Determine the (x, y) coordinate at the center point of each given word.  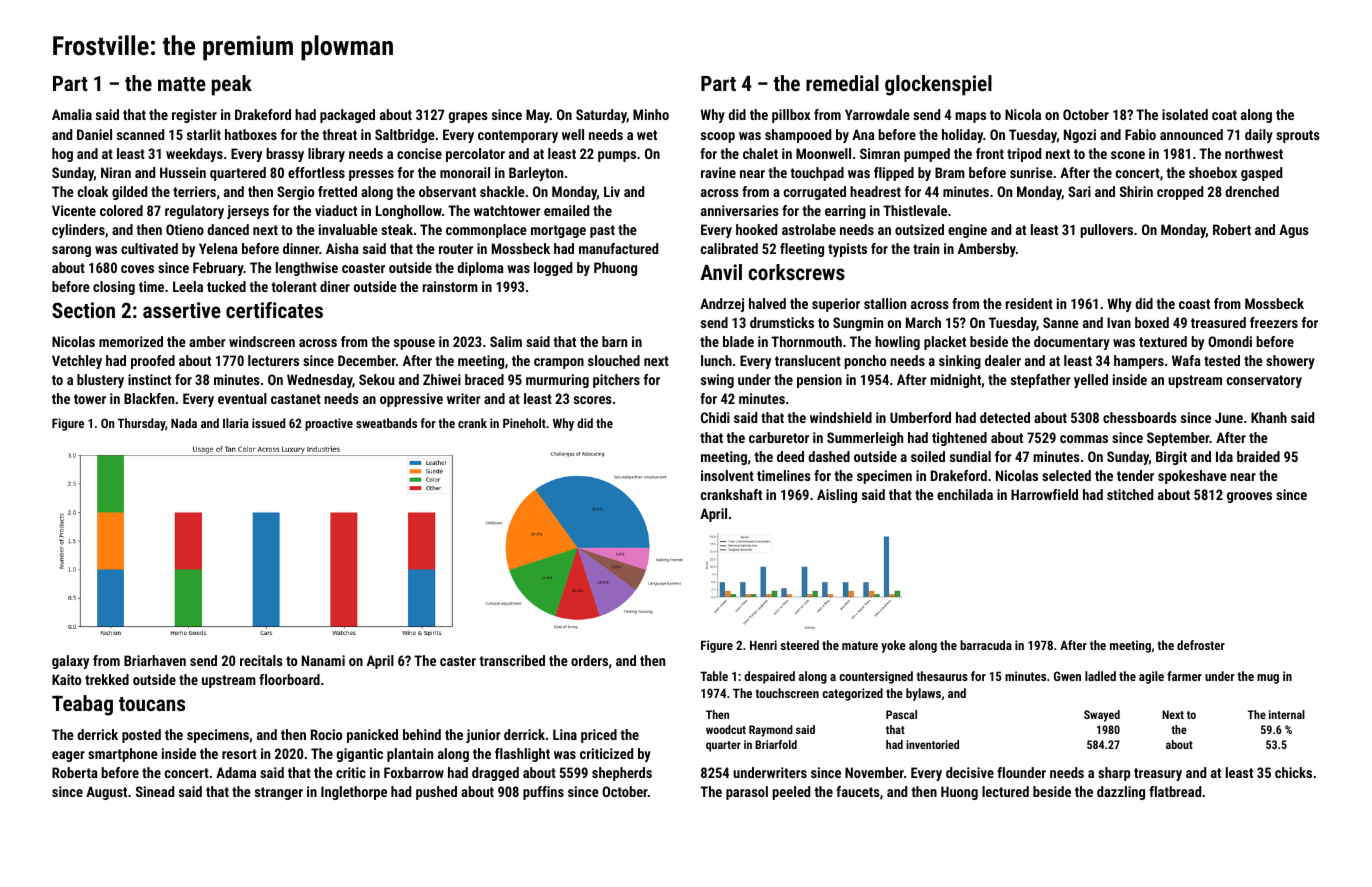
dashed (829, 456)
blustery (100, 381)
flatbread (1175, 791)
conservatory (1264, 381)
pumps (617, 156)
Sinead (155, 791)
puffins (543, 793)
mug (1268, 679)
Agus (1294, 231)
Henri (763, 645)
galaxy (70, 662)
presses (371, 175)
